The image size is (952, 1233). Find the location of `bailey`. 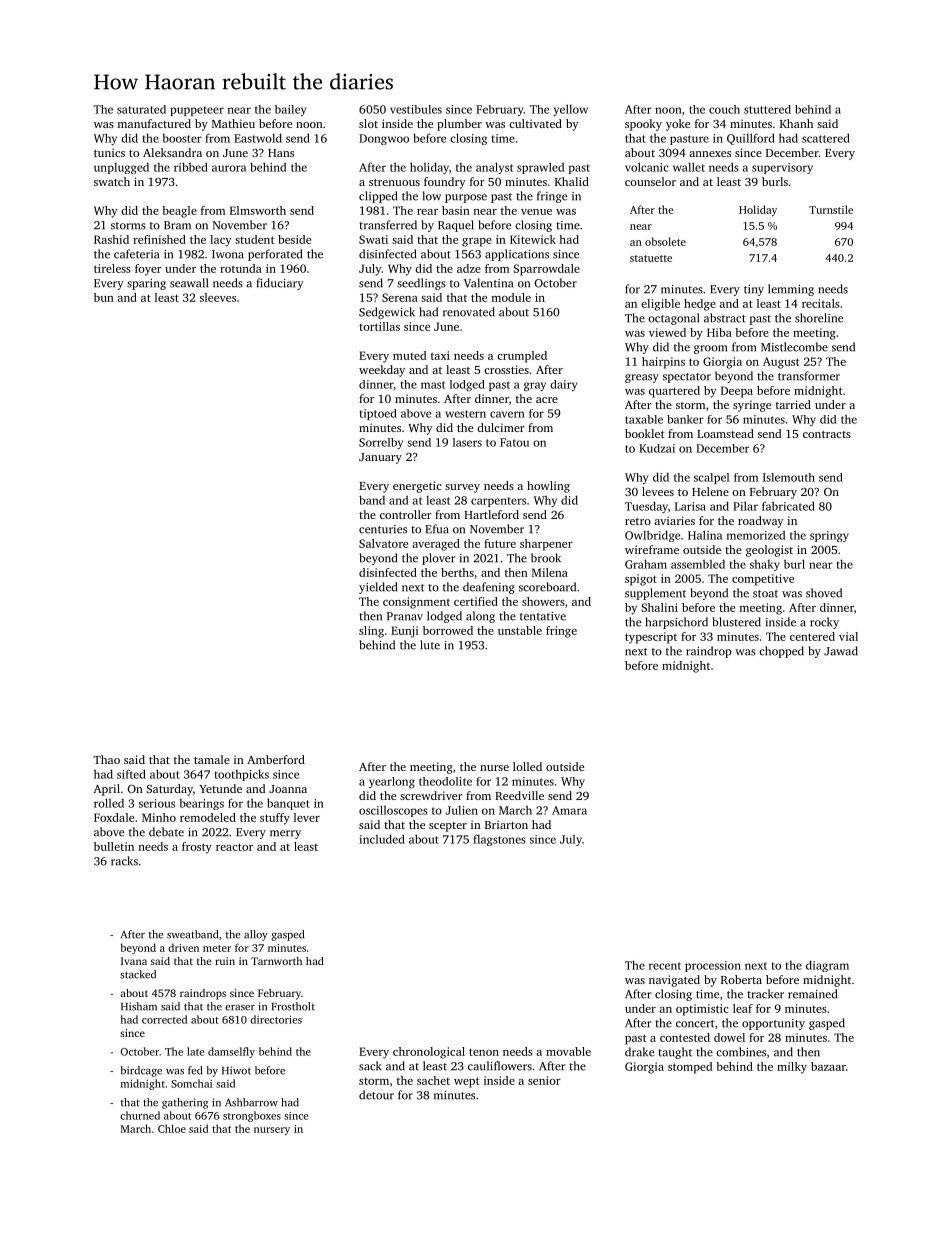

bailey is located at coordinates (290, 110).
